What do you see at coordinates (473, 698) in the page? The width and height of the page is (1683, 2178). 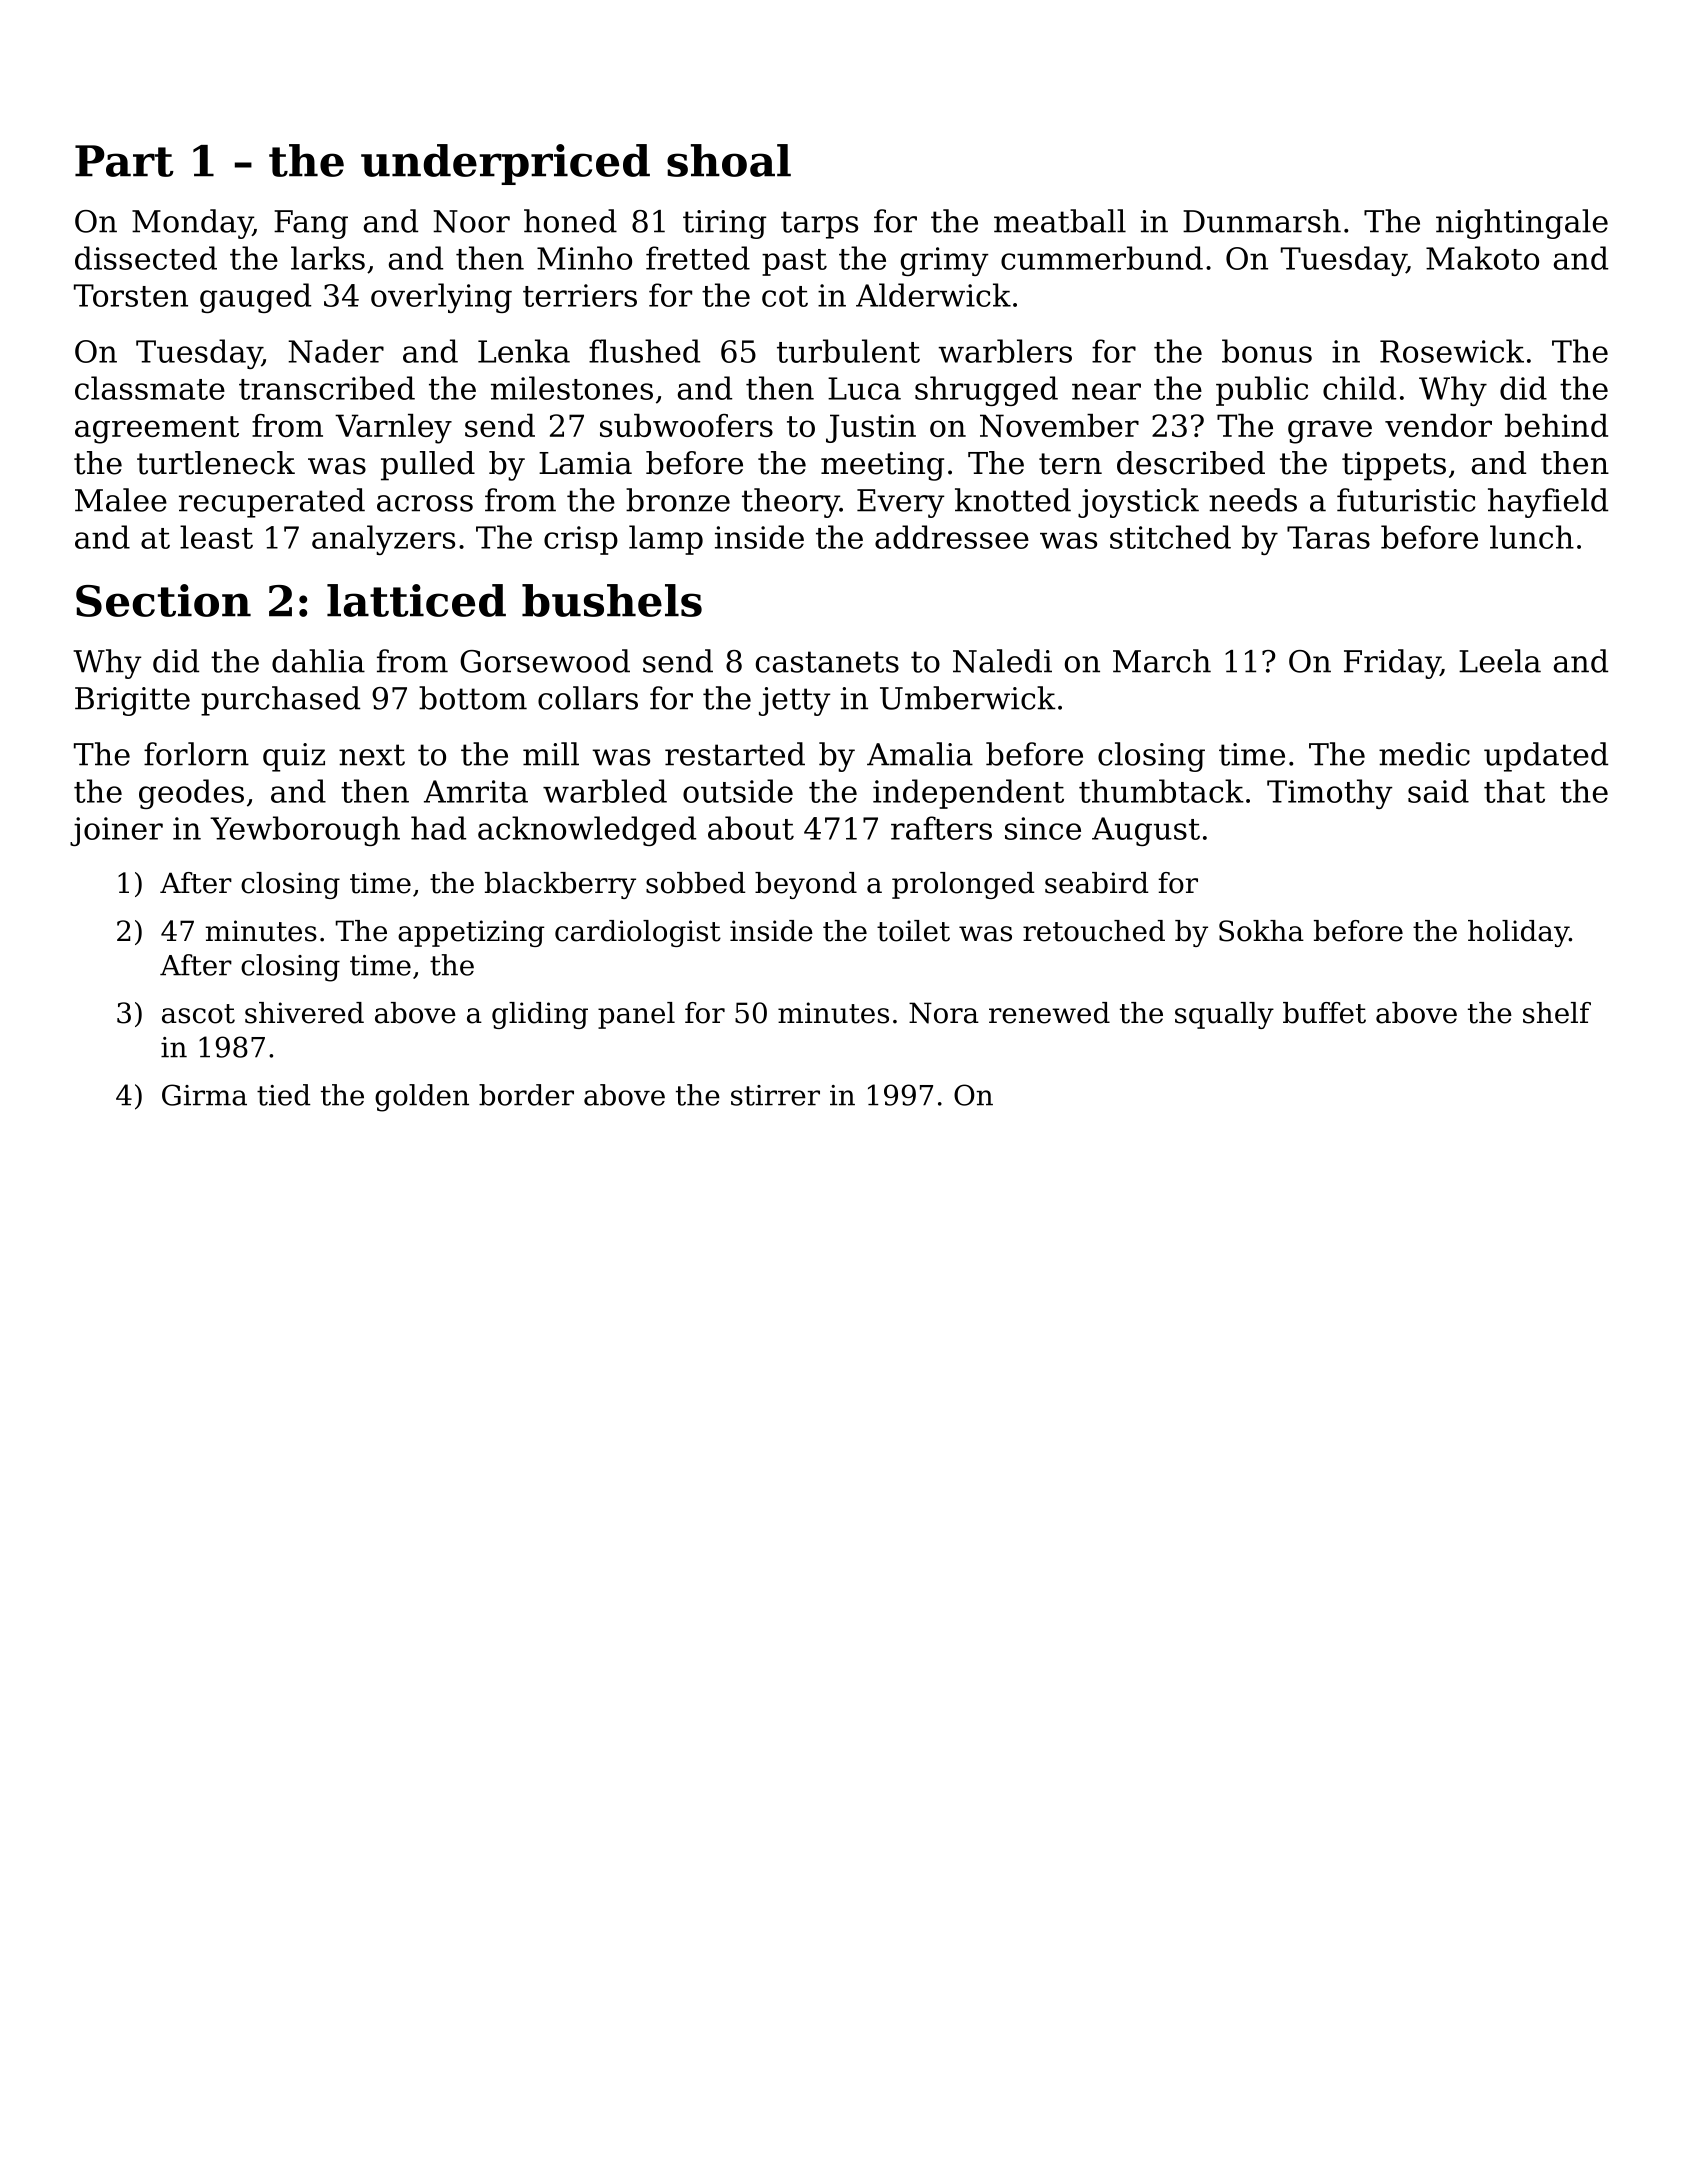 I see `bottom` at bounding box center [473, 698].
